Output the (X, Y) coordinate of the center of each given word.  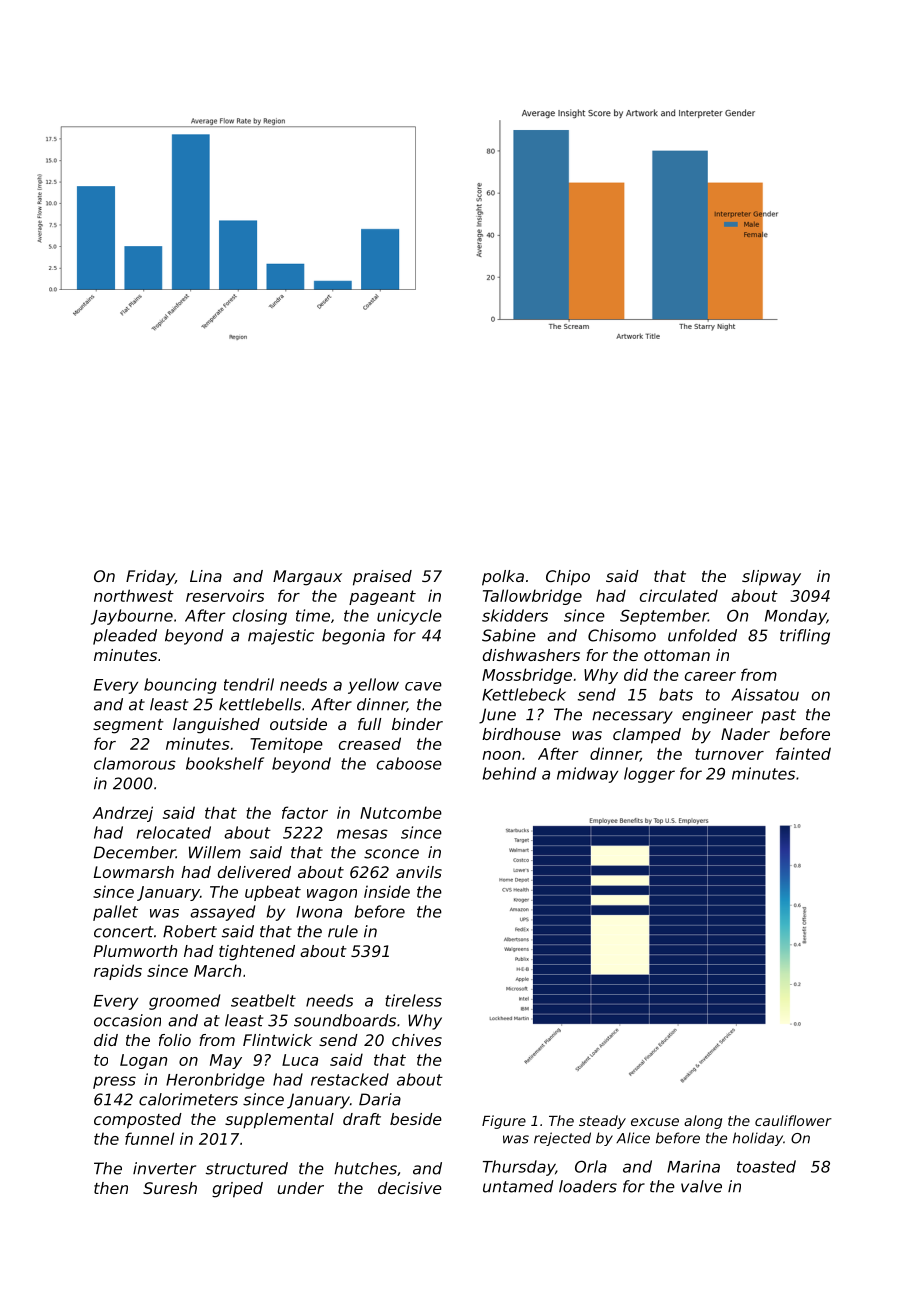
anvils (419, 872)
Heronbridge (215, 1081)
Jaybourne (132, 617)
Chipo (568, 578)
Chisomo (622, 635)
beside (416, 1119)
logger (649, 775)
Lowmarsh (134, 872)
